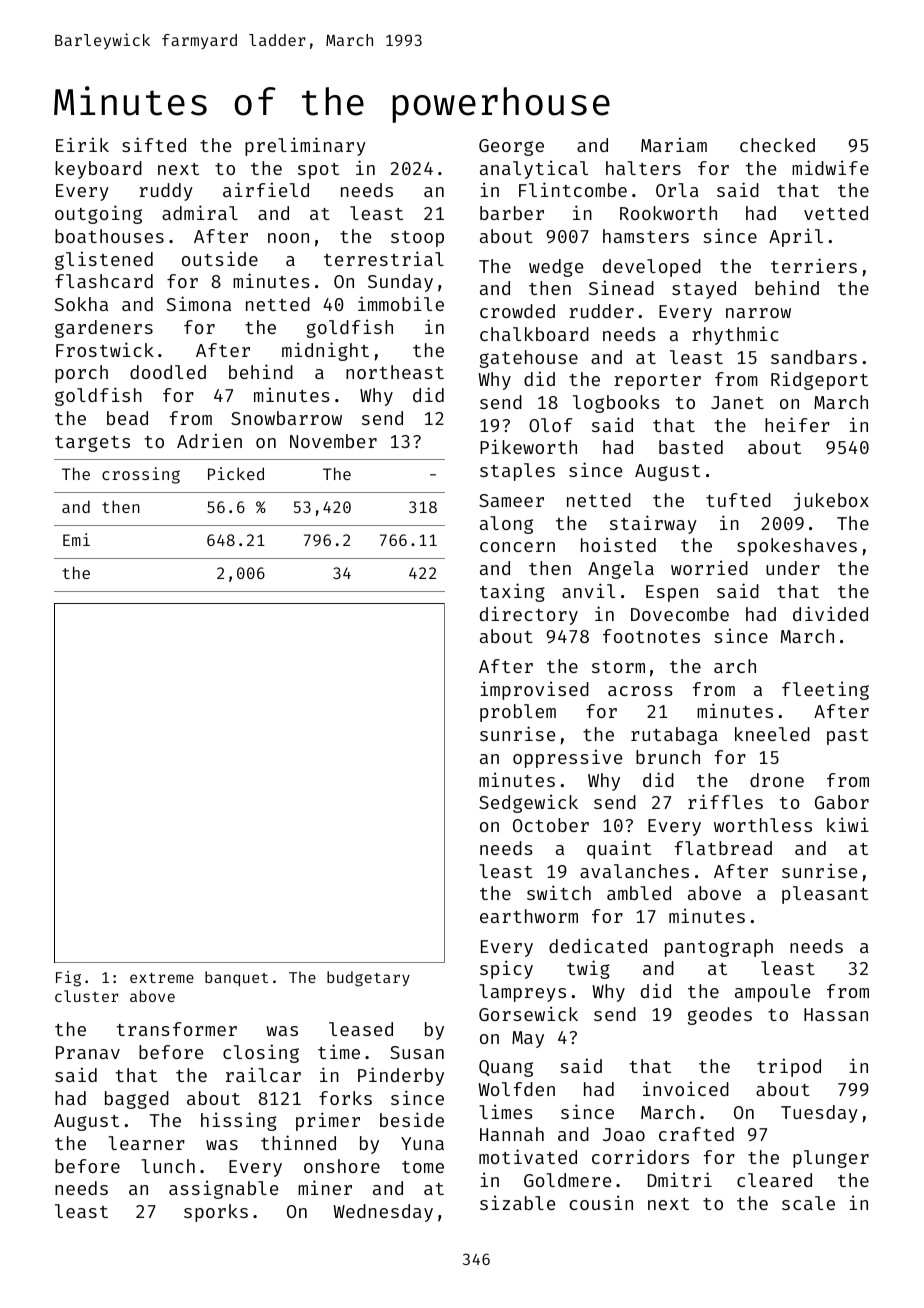 This screenshot has width=924, height=1308. What do you see at coordinates (621, 287) in the screenshot?
I see `Sinead` at bounding box center [621, 287].
